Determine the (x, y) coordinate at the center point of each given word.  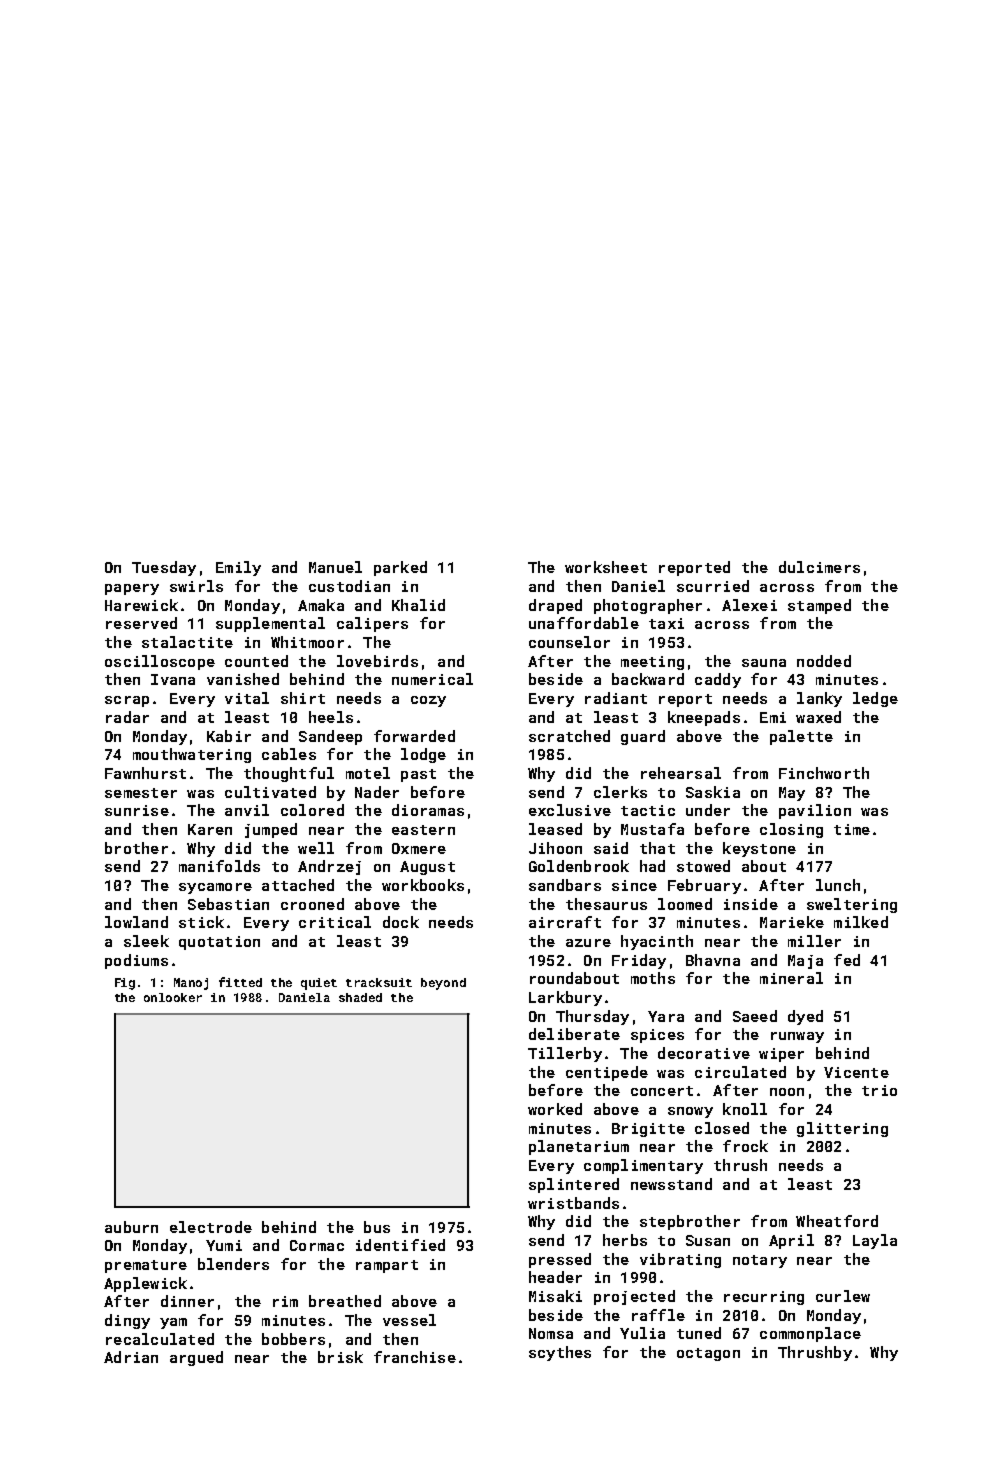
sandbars (565, 885)
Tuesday (164, 568)
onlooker (173, 997)
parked (400, 568)
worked (555, 1109)
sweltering (852, 905)
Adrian (131, 1357)
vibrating (680, 1260)
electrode (211, 1227)
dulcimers (819, 567)
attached (298, 885)
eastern (423, 830)
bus (377, 1227)
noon (787, 1092)
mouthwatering (192, 755)
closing (791, 830)
